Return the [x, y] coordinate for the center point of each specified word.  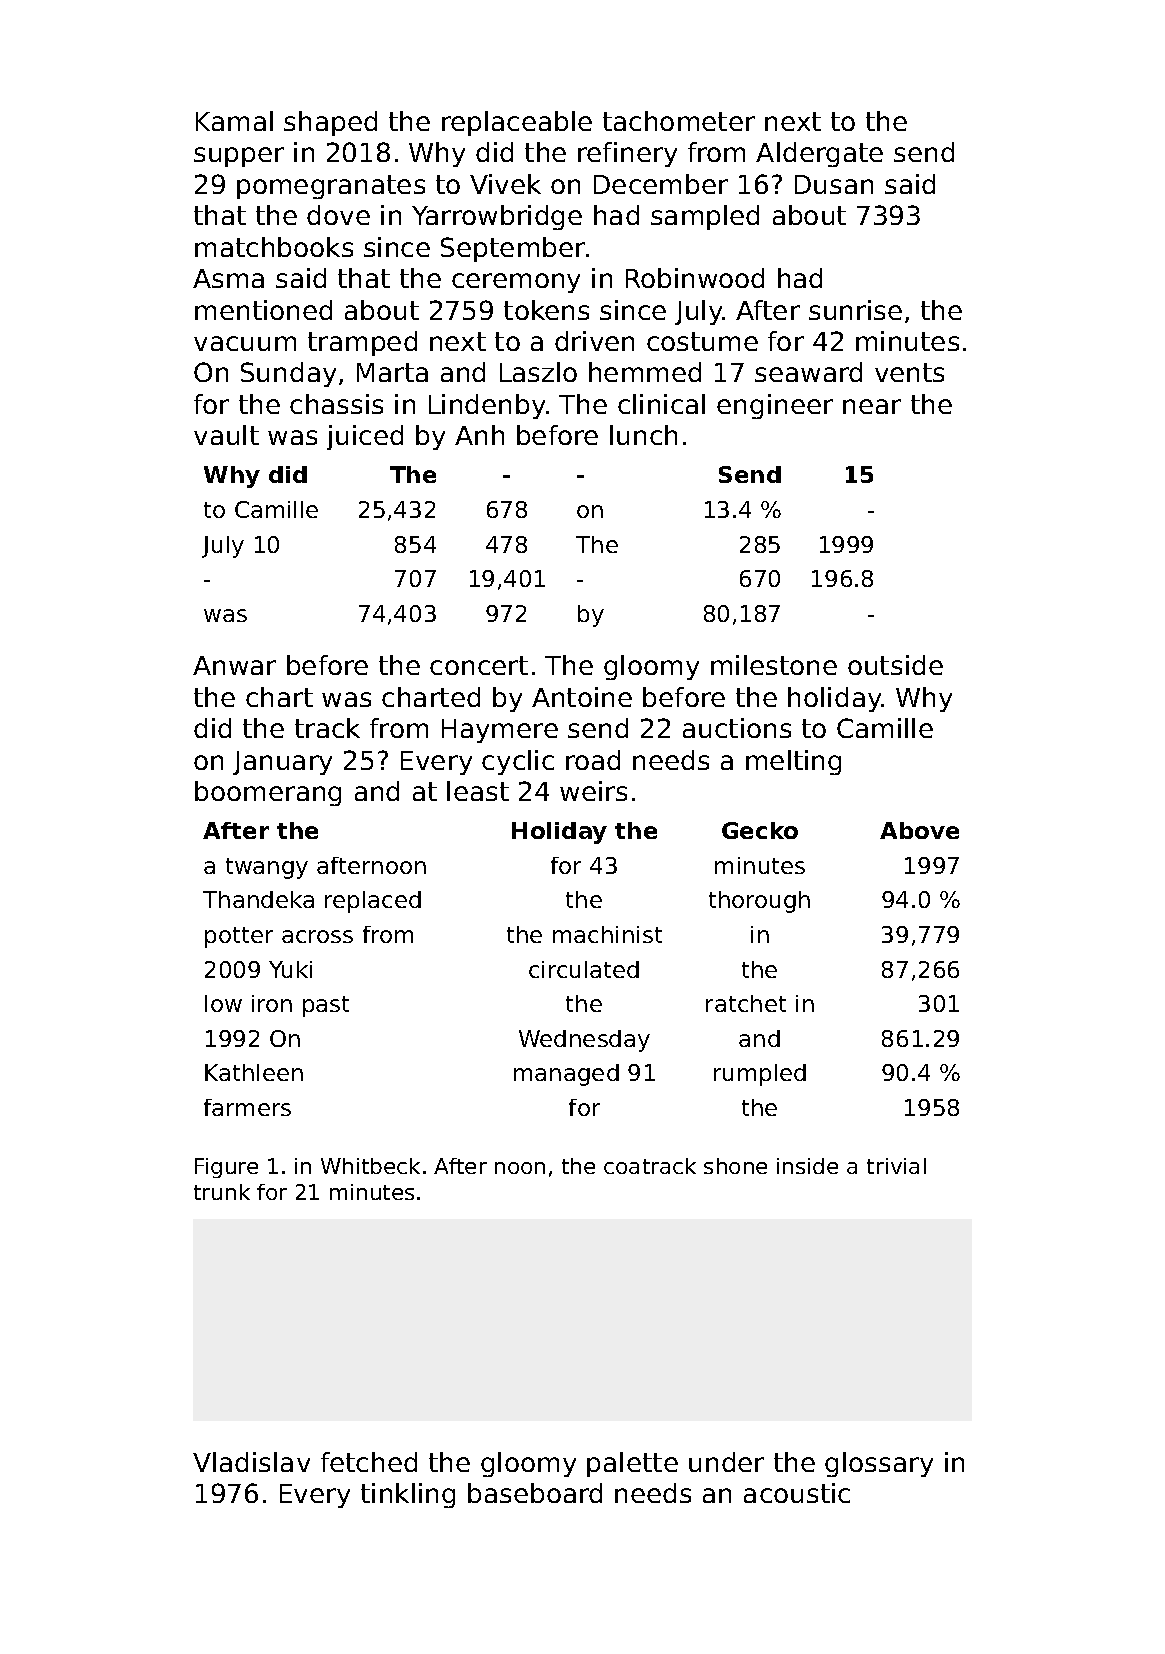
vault [226, 435]
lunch [643, 435]
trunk [222, 1192]
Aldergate [819, 154]
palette [632, 1464]
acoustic [797, 1493]
